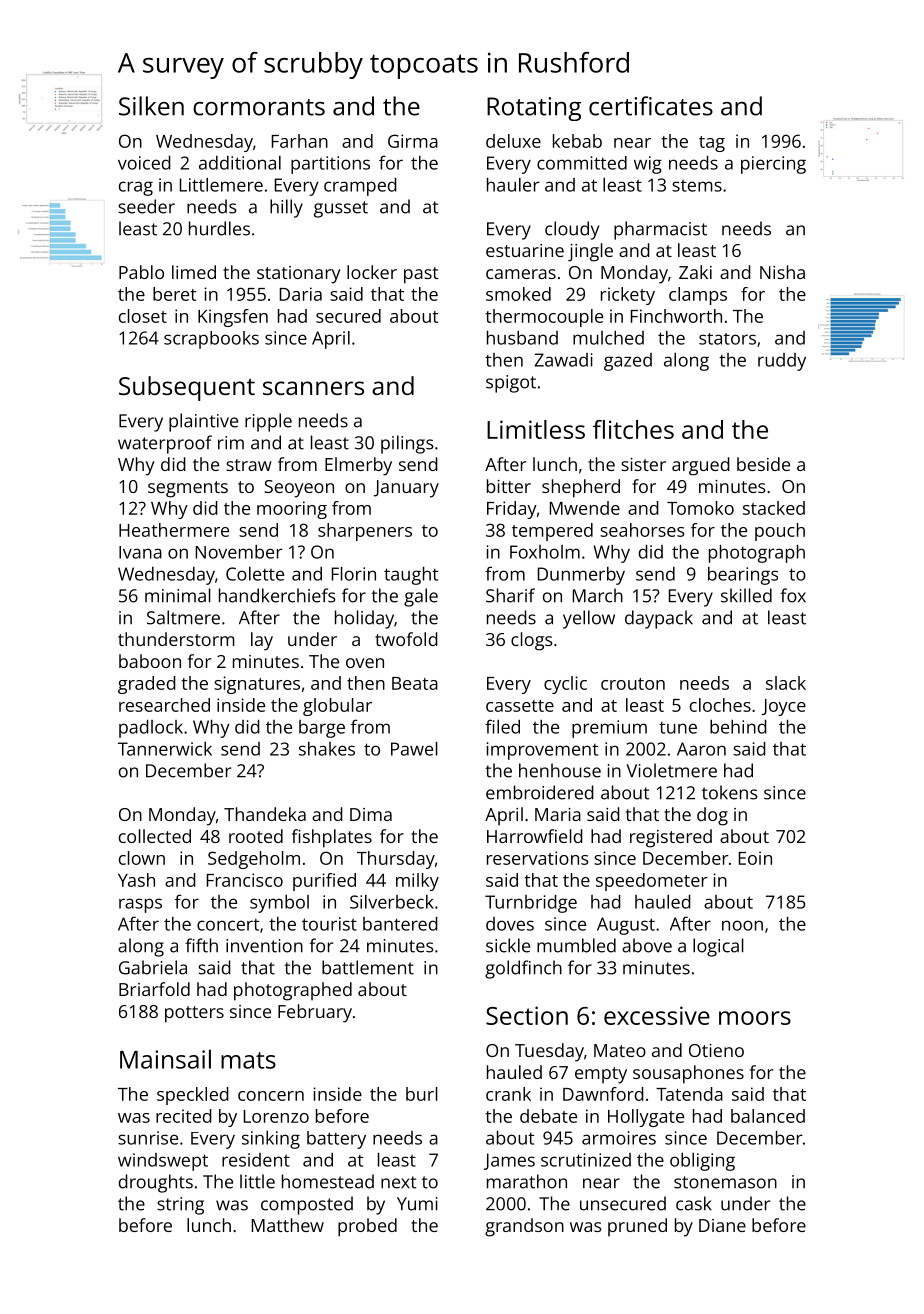 This screenshot has width=924, height=1314. What do you see at coordinates (509, 486) in the screenshot?
I see `bitter` at bounding box center [509, 486].
